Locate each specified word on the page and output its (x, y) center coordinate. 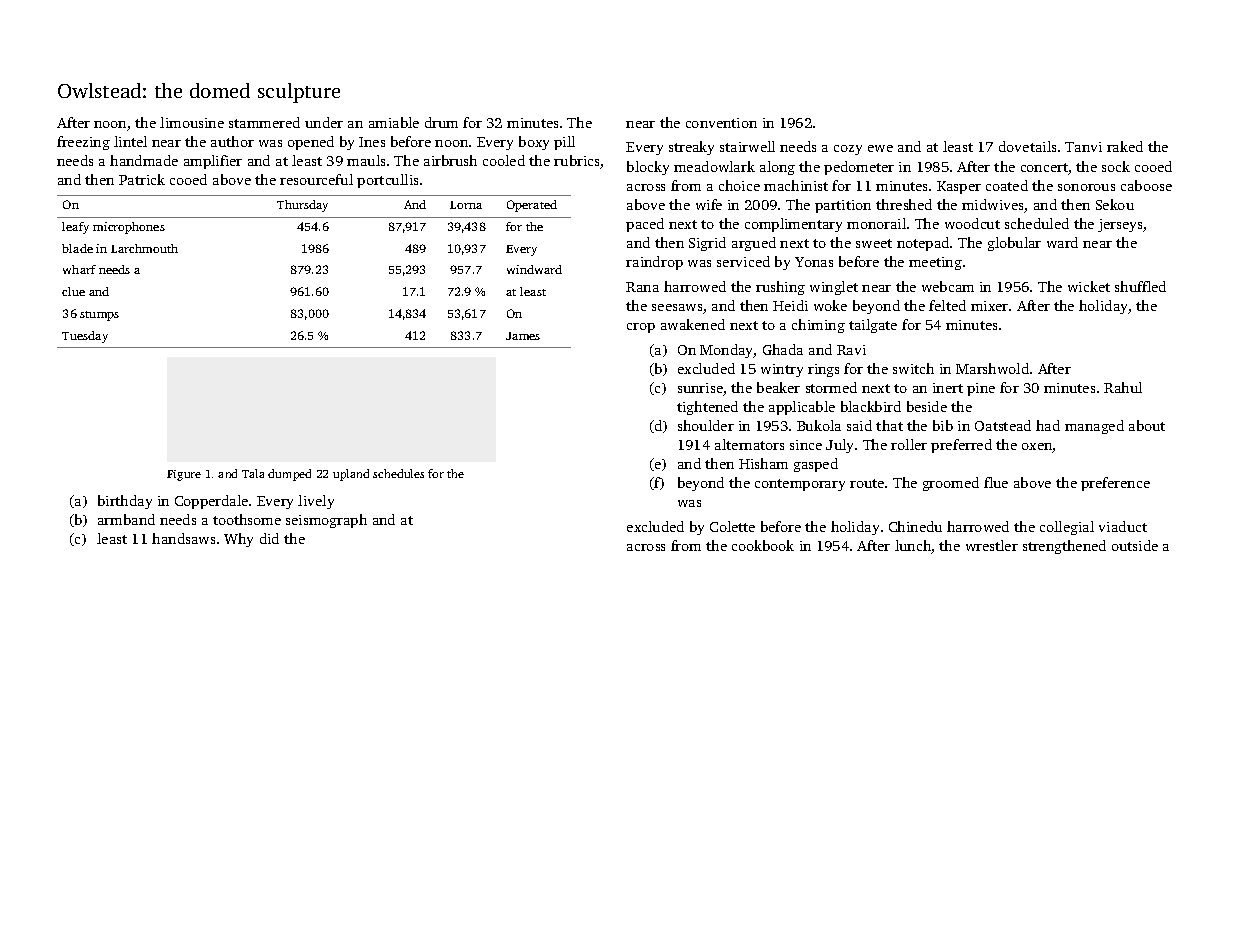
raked (1125, 146)
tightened (707, 408)
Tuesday (85, 337)
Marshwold (992, 368)
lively (316, 502)
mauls (366, 160)
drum (441, 122)
